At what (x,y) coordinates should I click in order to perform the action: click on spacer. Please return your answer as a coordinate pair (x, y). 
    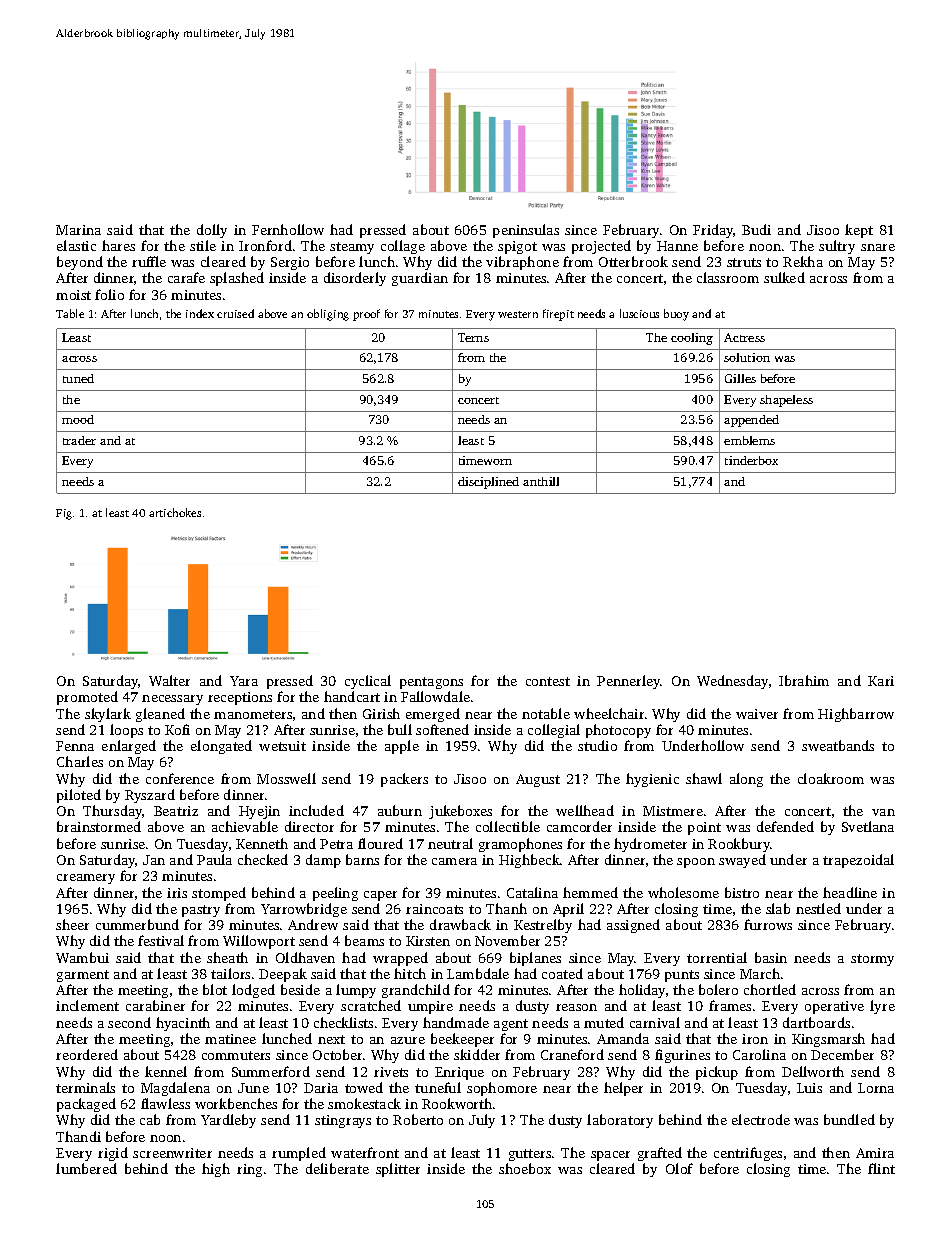
    Looking at the image, I should click on (610, 1156).
